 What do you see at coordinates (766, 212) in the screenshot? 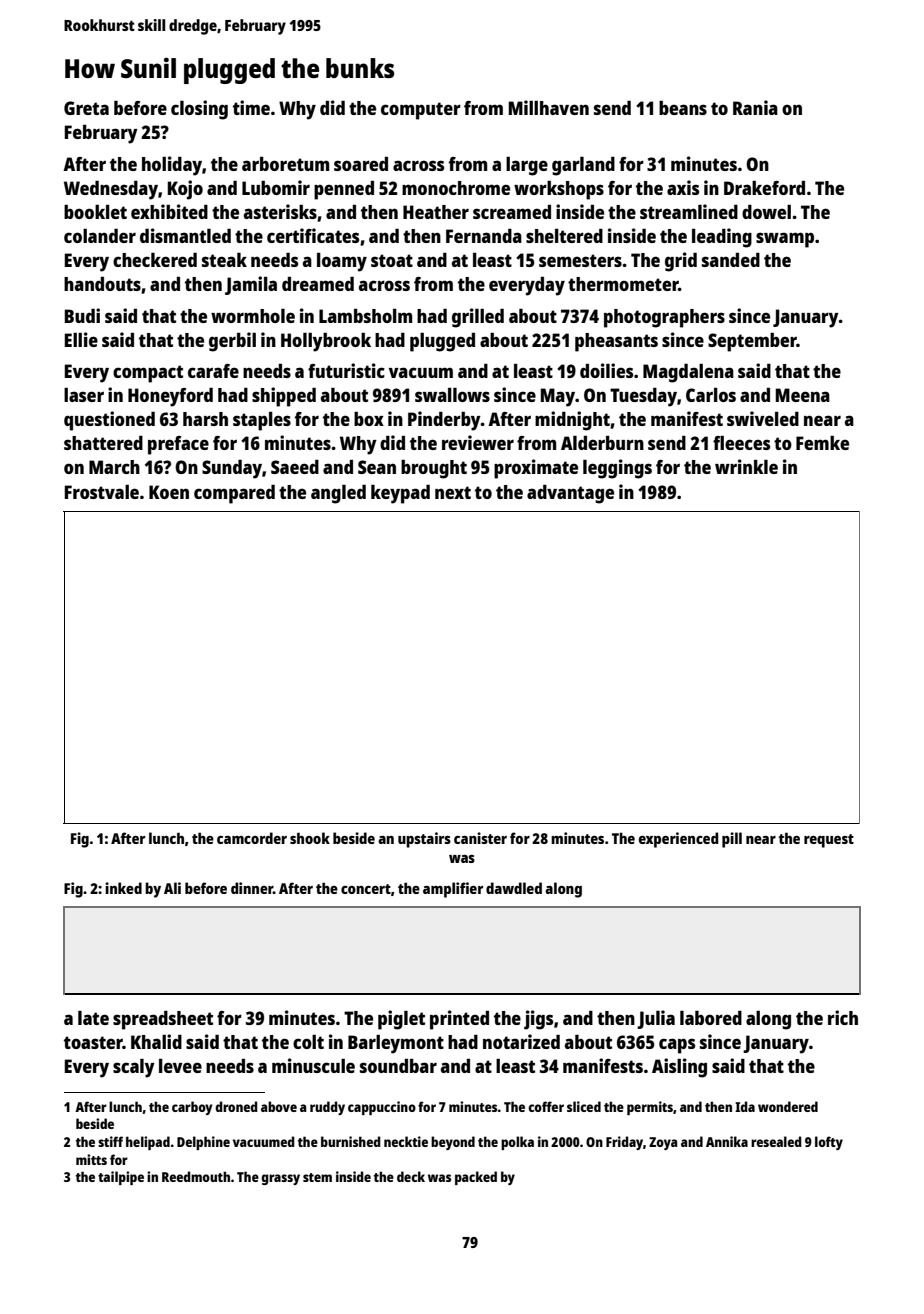
I see `dowel` at bounding box center [766, 212].
